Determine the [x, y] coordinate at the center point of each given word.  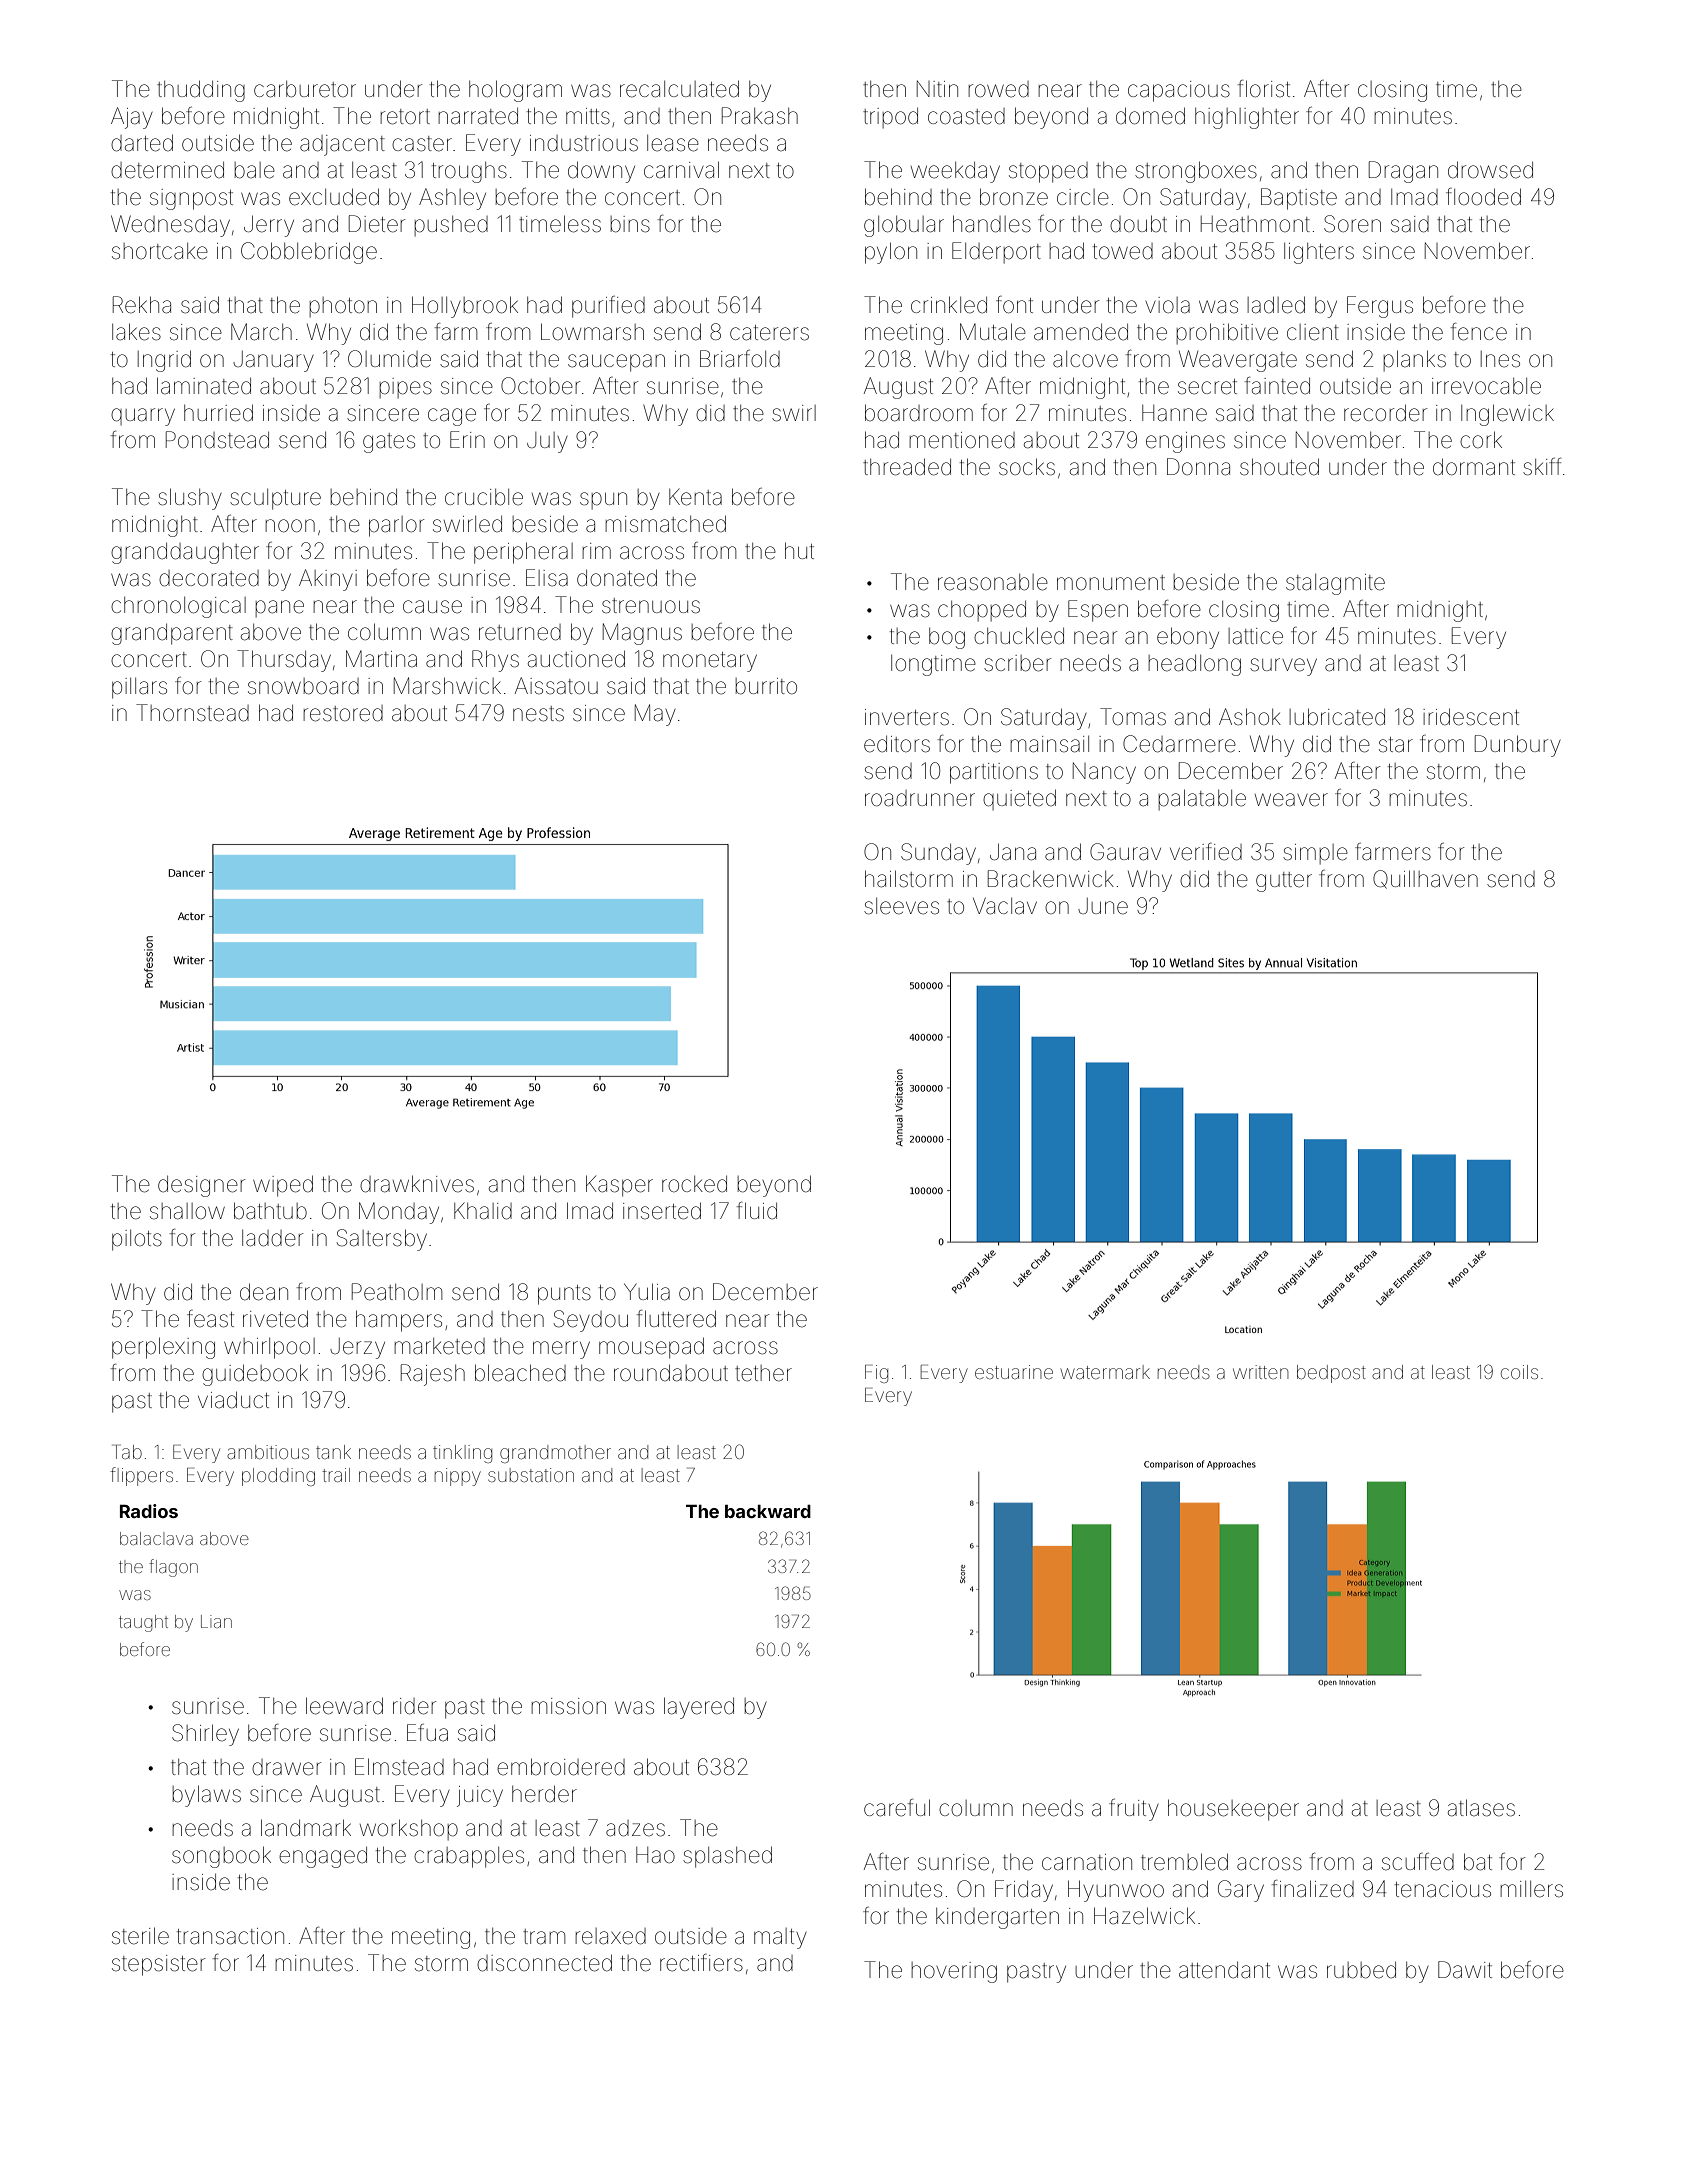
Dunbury [1518, 746]
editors [897, 744]
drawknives [417, 1184]
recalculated [679, 89]
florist [1264, 89]
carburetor [305, 89]
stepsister [158, 1965]
